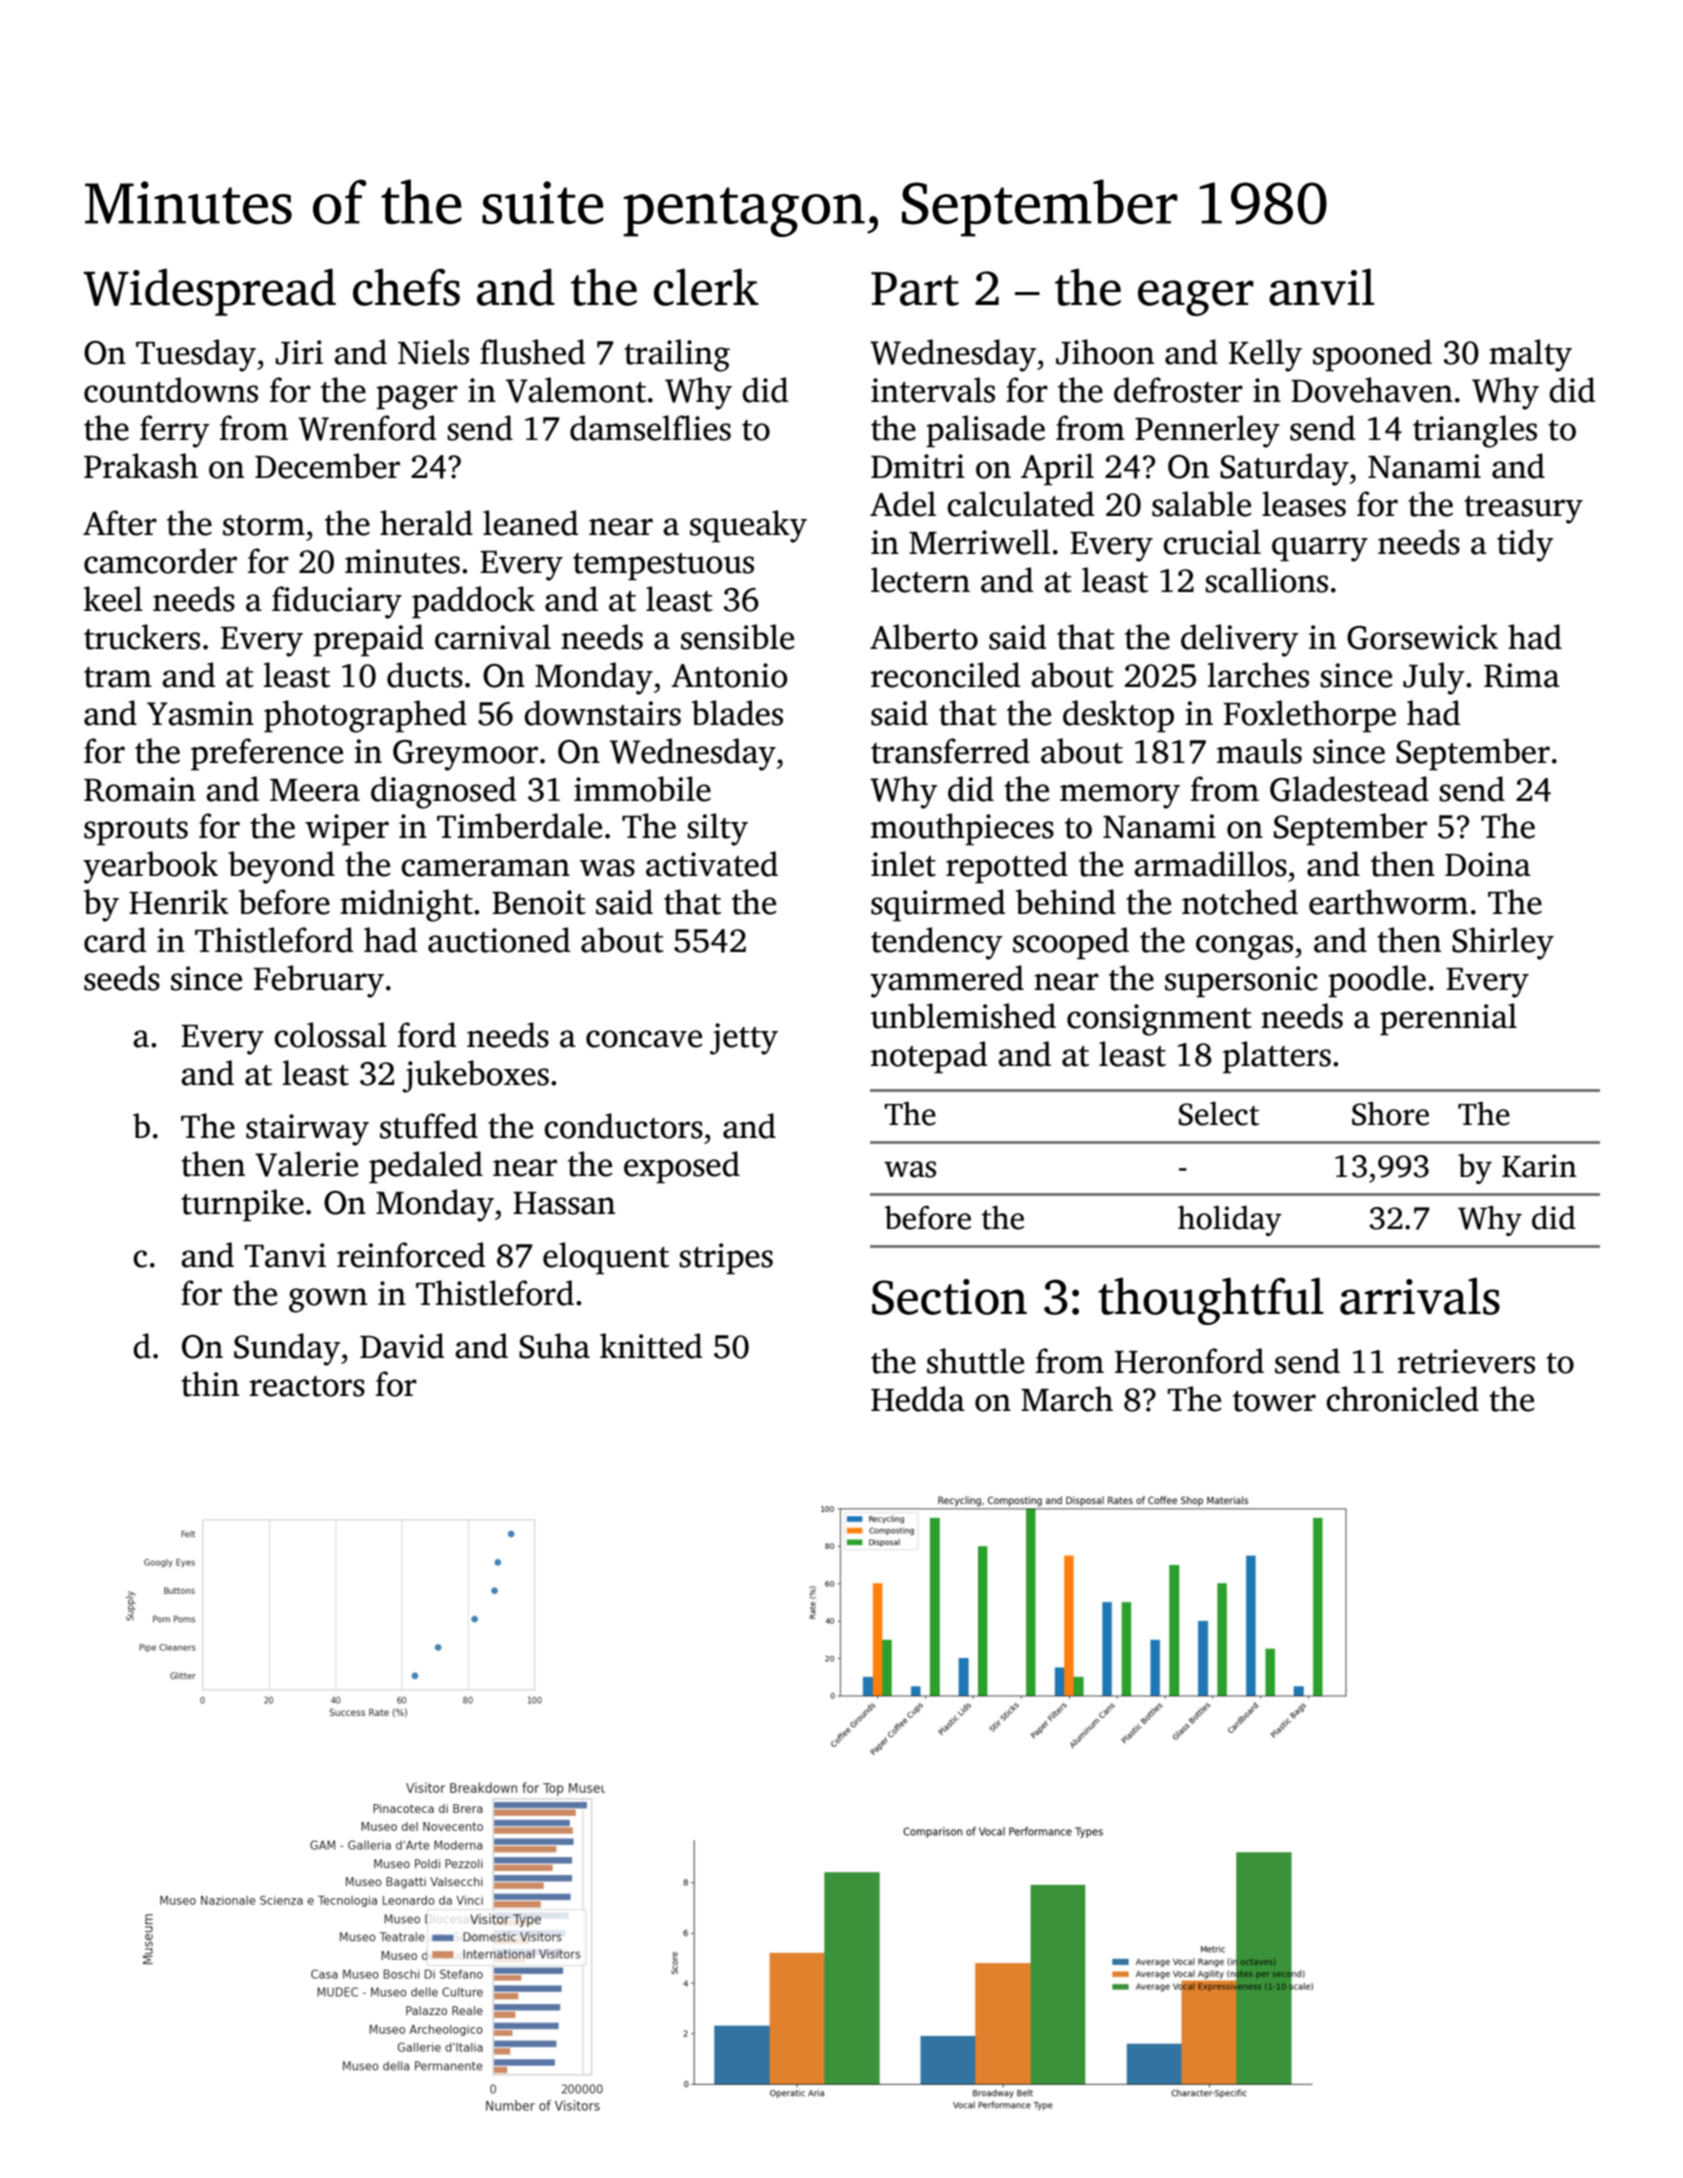 This image has width=1683, height=2178. I want to click on tram, so click(118, 677).
